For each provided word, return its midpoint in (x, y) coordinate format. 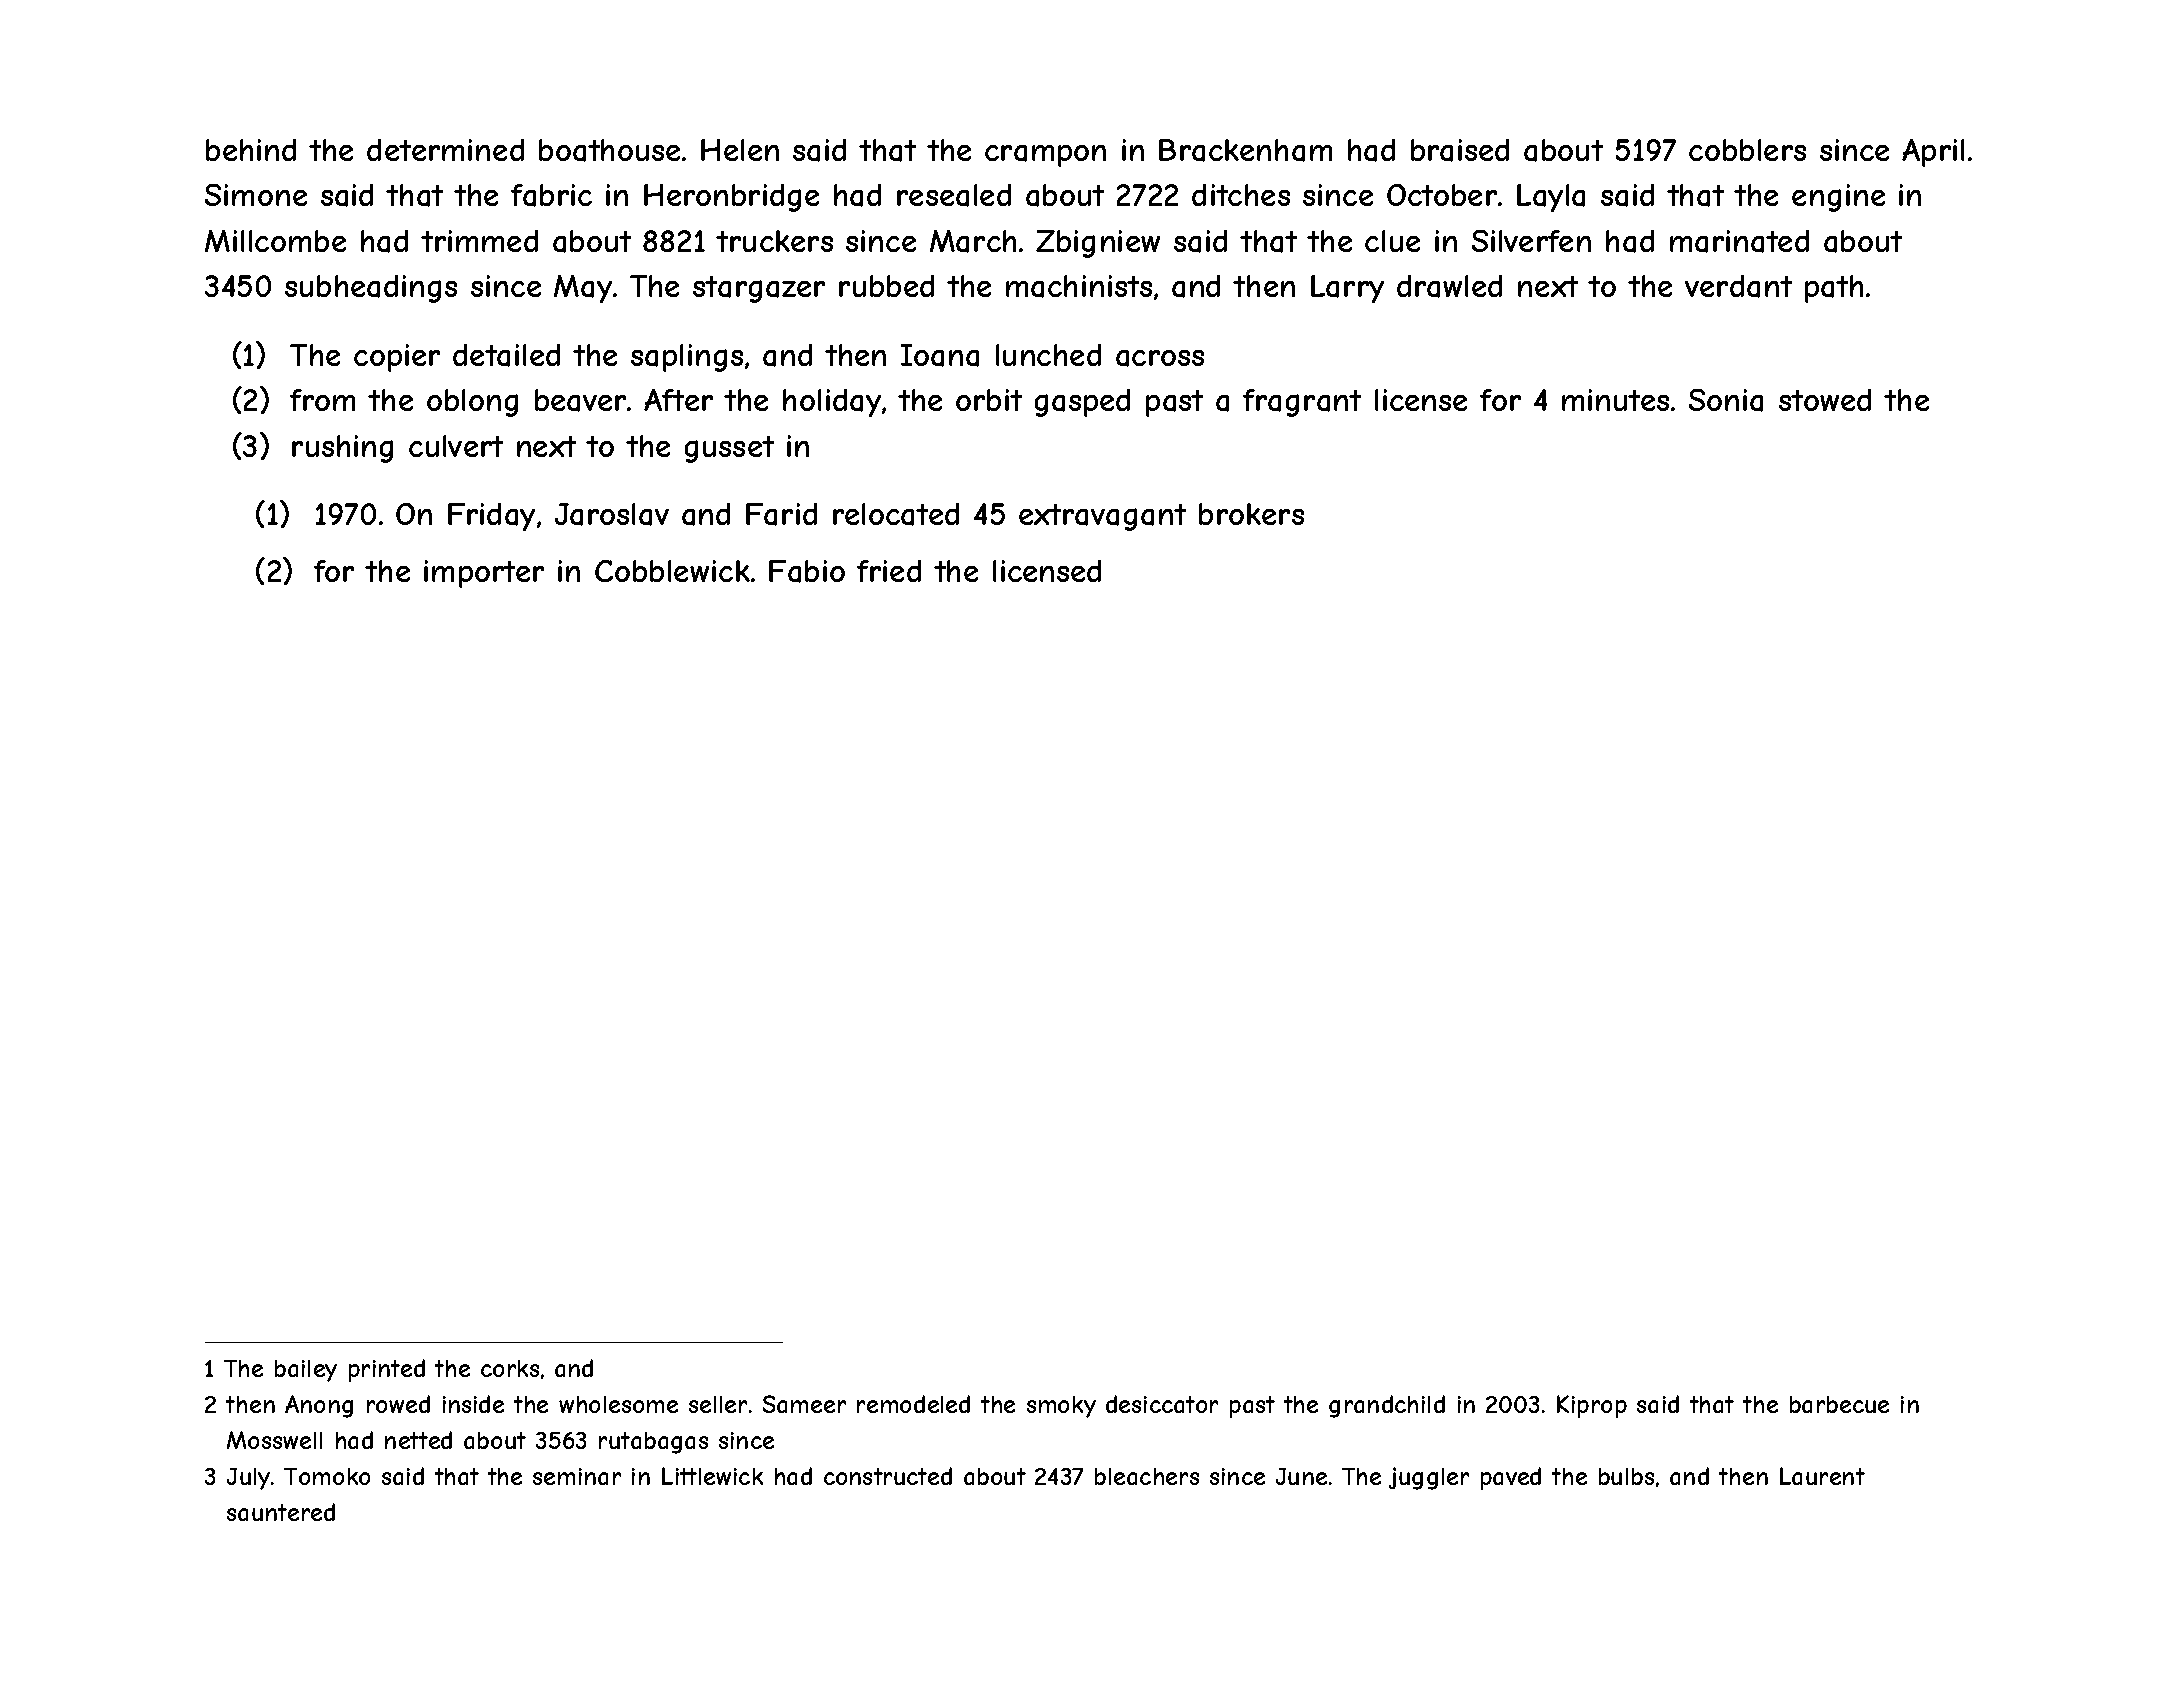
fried (889, 571)
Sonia (1726, 400)
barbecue (1839, 1404)
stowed (1825, 400)
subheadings (371, 289)
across (1160, 358)
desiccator (1162, 1404)
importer (484, 574)
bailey (306, 1371)
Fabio (807, 571)
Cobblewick (672, 571)
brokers (1251, 514)
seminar (577, 1476)
